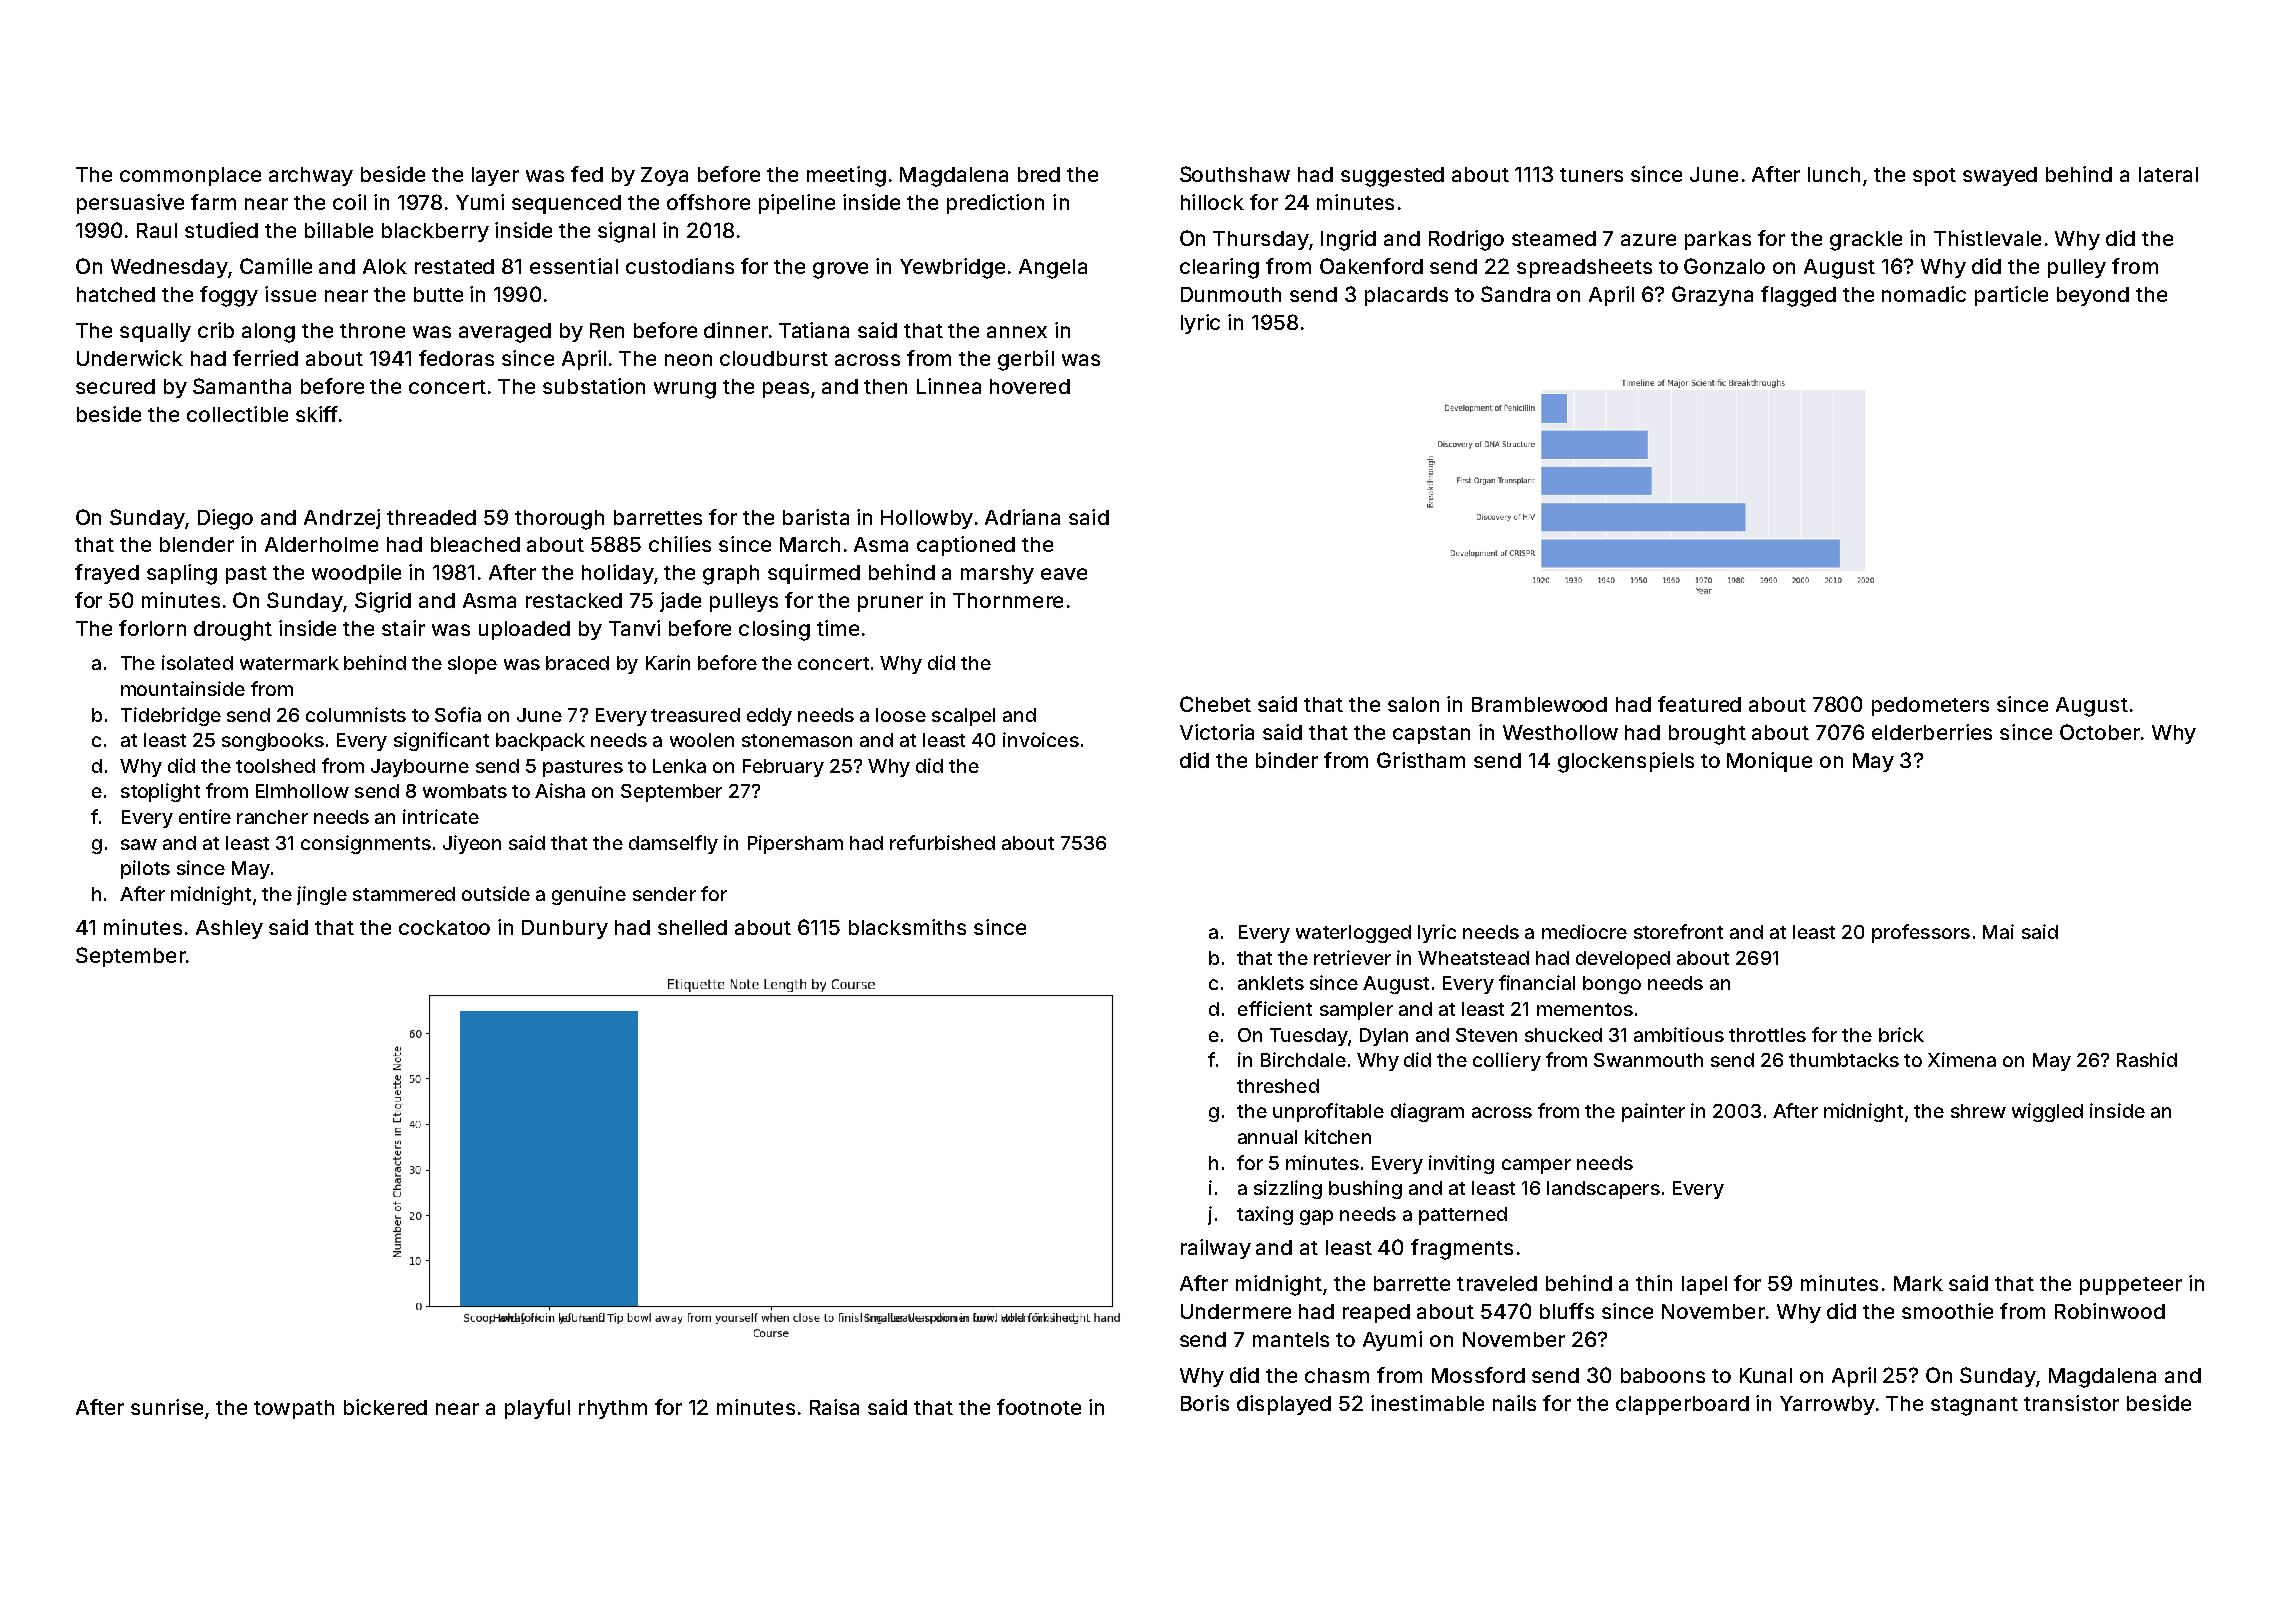  Describe the element at coordinates (1406, 296) in the page. I see `placards` at that location.
